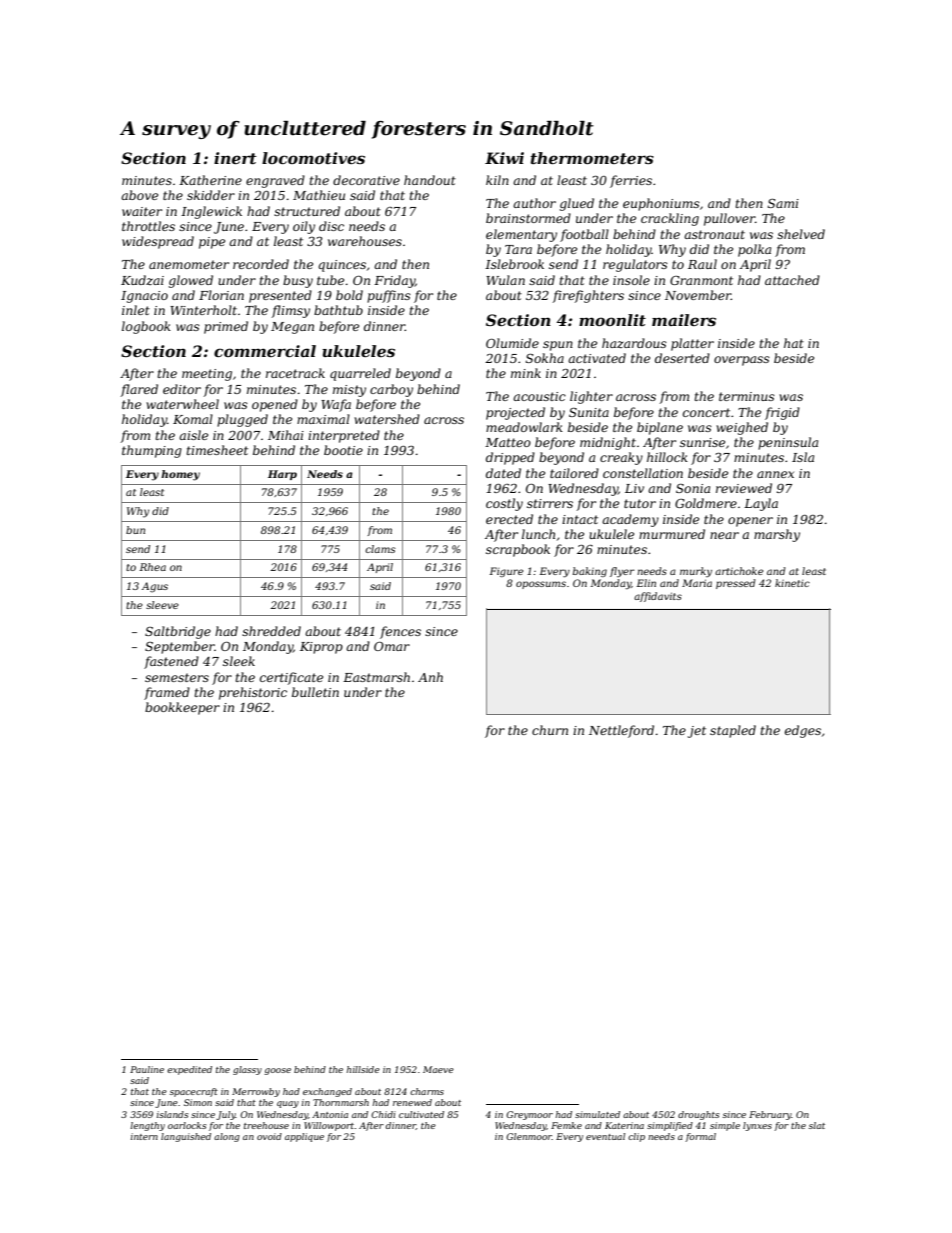  I want to click on formal, so click(700, 1137).
